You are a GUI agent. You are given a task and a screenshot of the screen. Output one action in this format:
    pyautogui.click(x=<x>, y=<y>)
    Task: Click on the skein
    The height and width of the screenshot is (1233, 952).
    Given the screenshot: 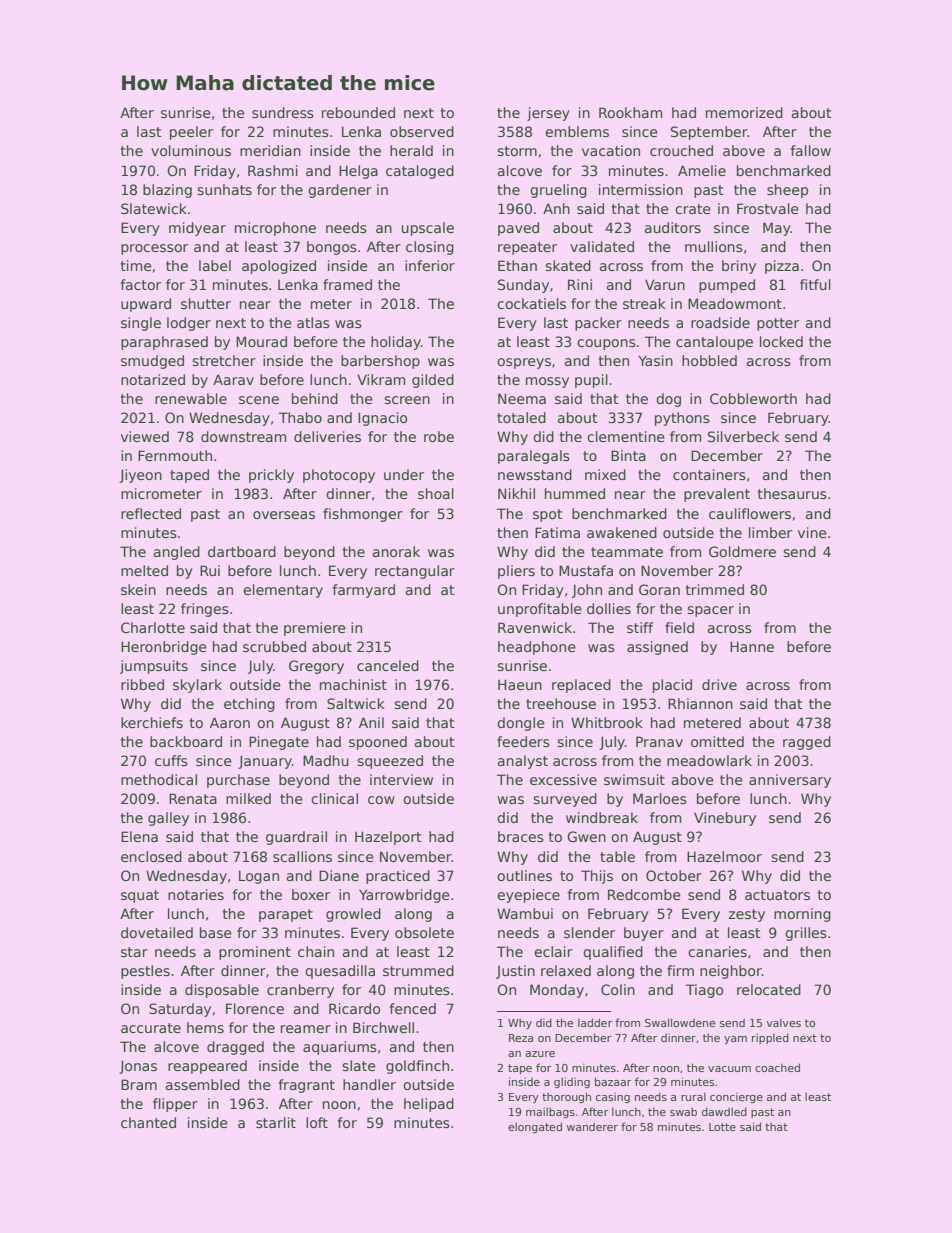 What is the action you would take?
    pyautogui.click(x=138, y=589)
